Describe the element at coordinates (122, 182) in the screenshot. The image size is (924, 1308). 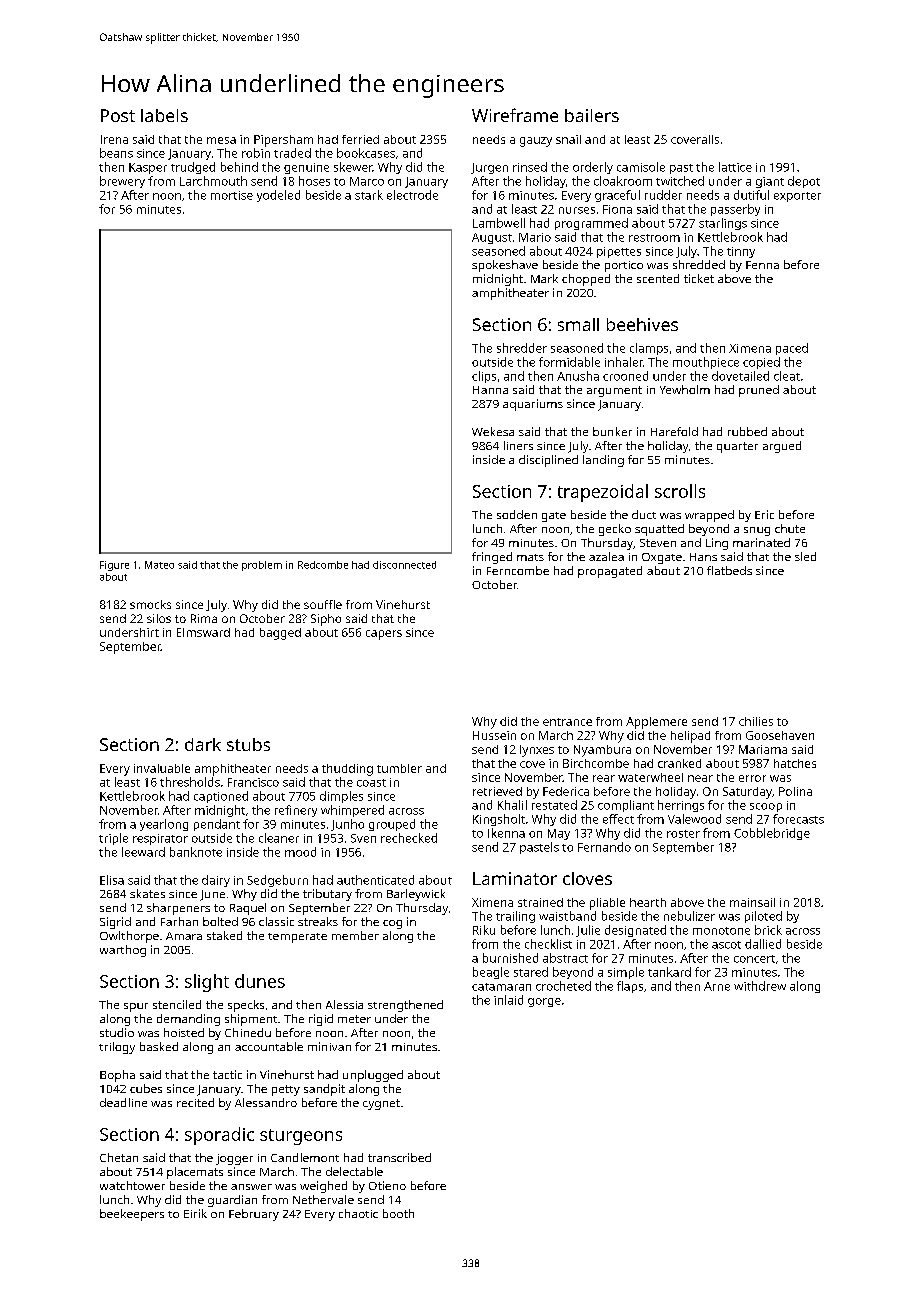
I see `brewery` at that location.
